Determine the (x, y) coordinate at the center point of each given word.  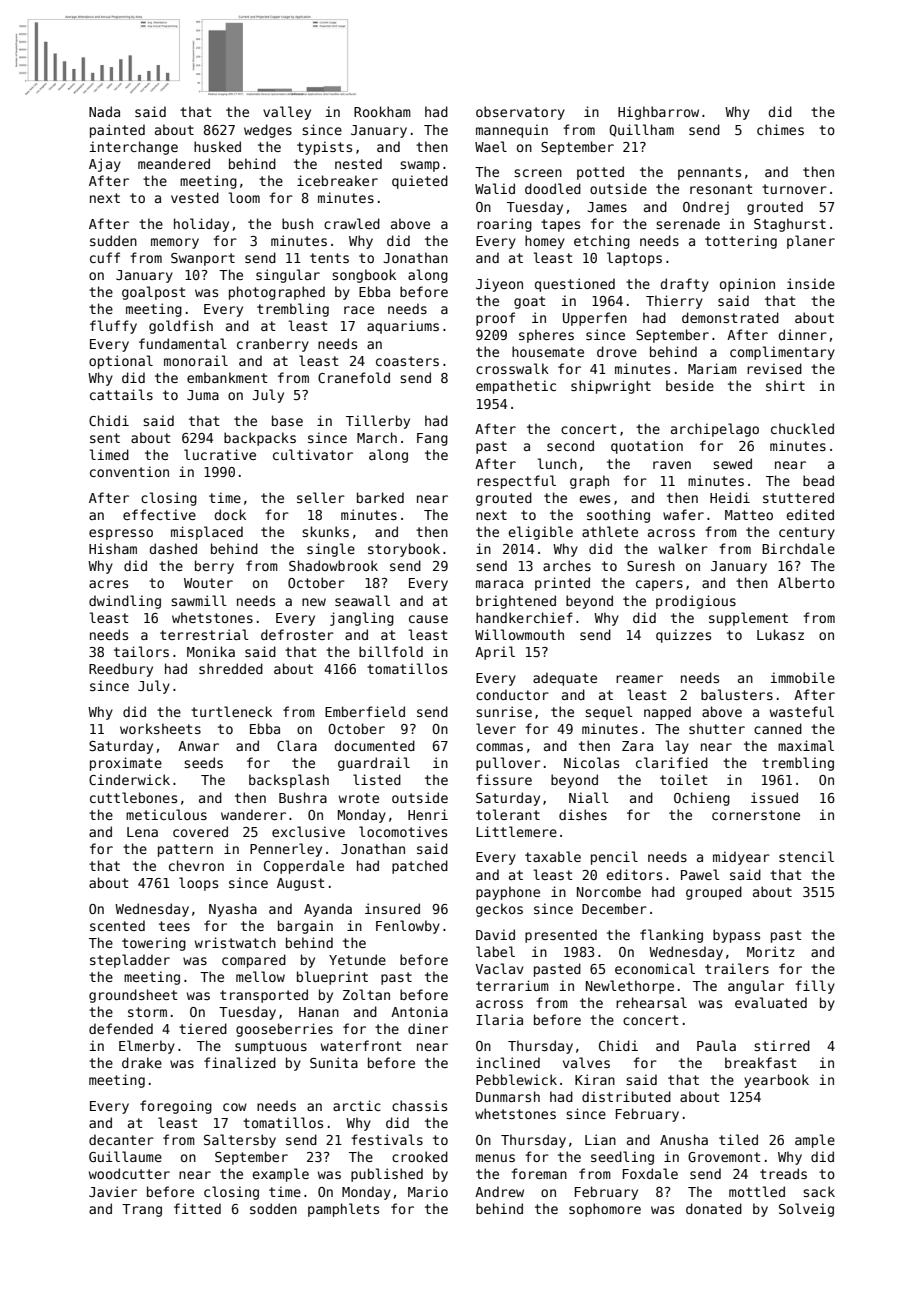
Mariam (712, 368)
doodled (553, 188)
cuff (105, 257)
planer (811, 242)
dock (230, 514)
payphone (508, 893)
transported (264, 996)
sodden (273, 1208)
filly (815, 987)
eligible (540, 533)
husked (217, 146)
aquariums (403, 327)
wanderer (253, 814)
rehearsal (651, 1002)
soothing (618, 516)
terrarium (512, 985)
